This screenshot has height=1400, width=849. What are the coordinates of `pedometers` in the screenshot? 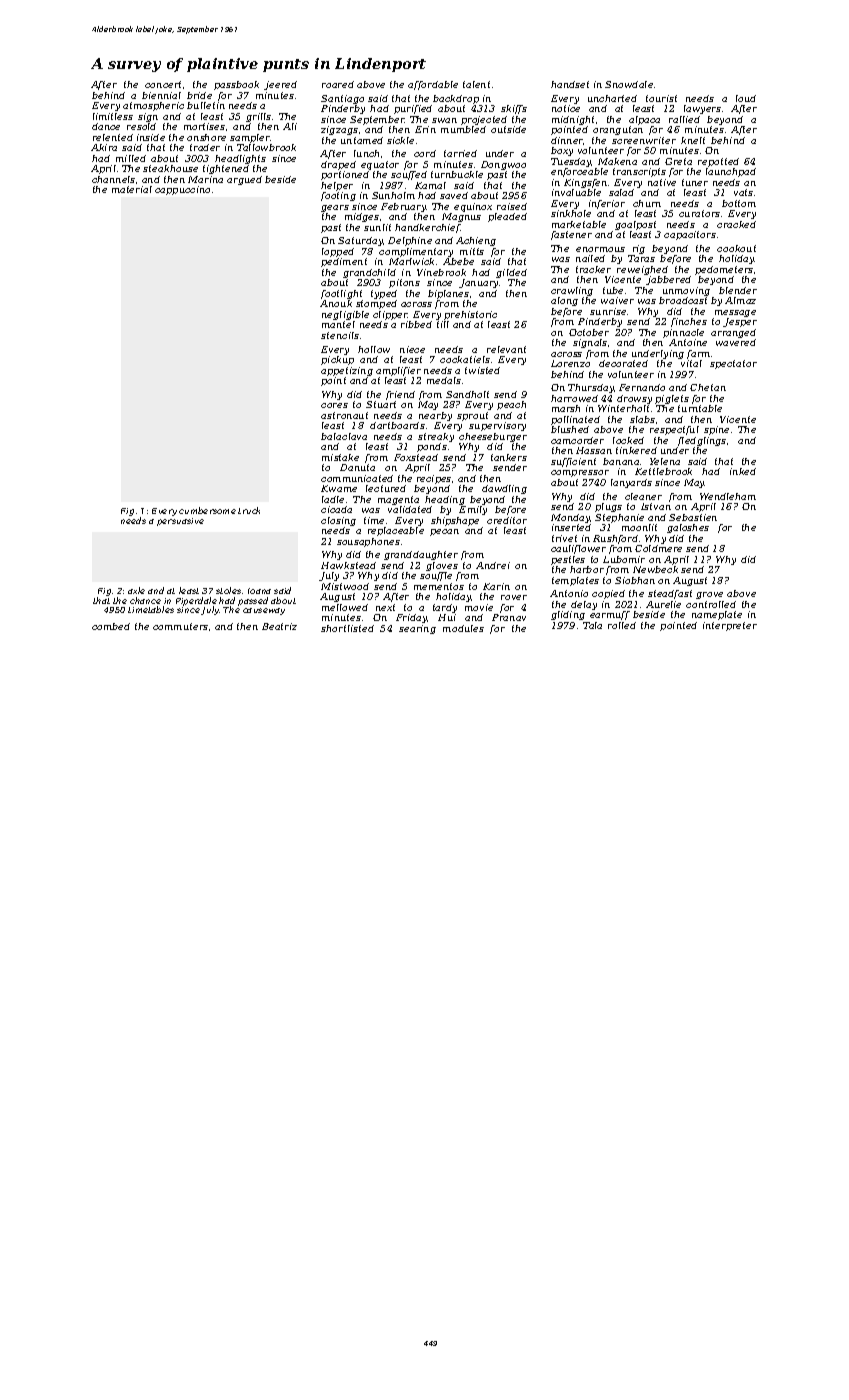 It's located at (724, 270).
